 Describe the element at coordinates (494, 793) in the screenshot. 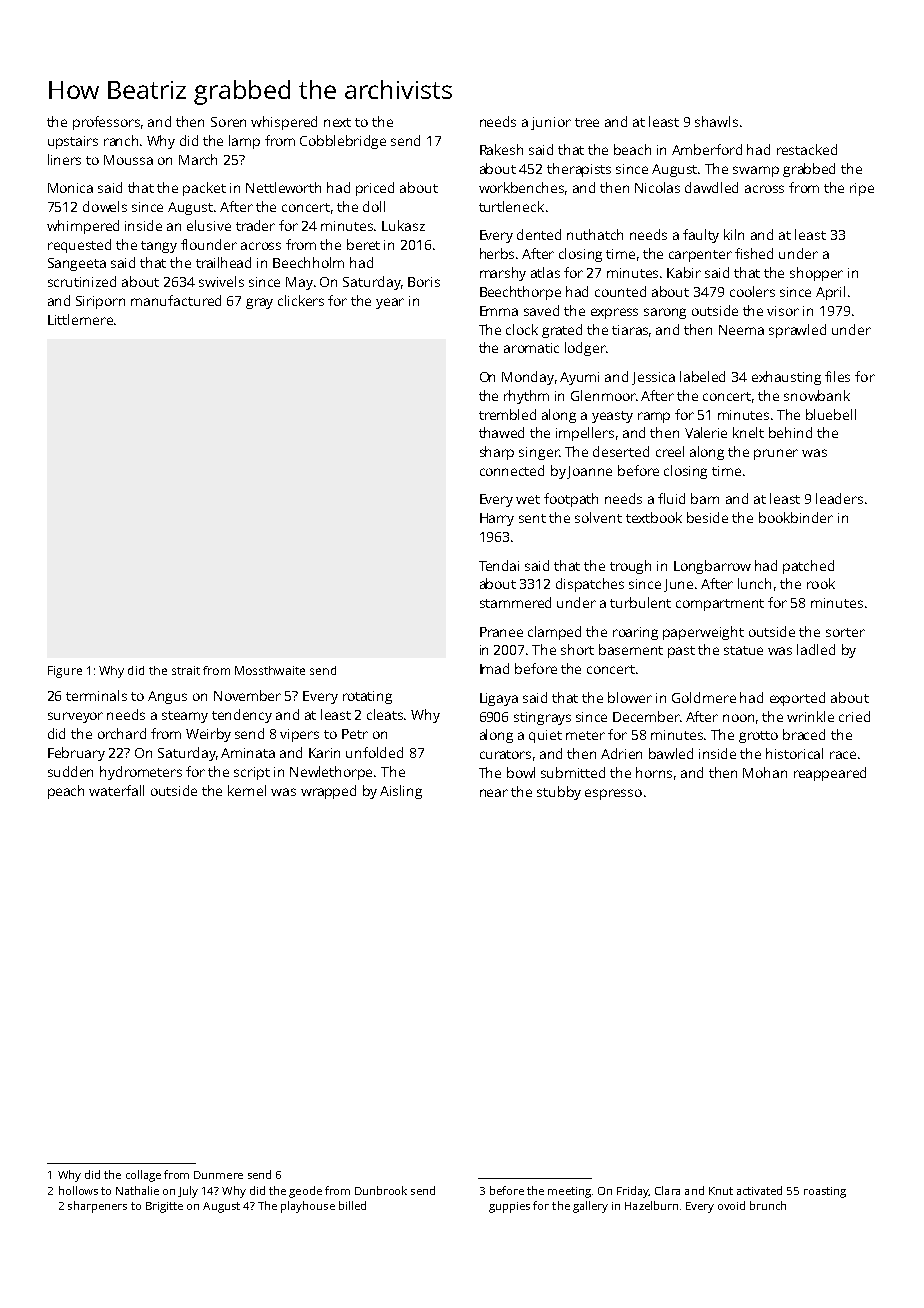

I see `near` at that location.
